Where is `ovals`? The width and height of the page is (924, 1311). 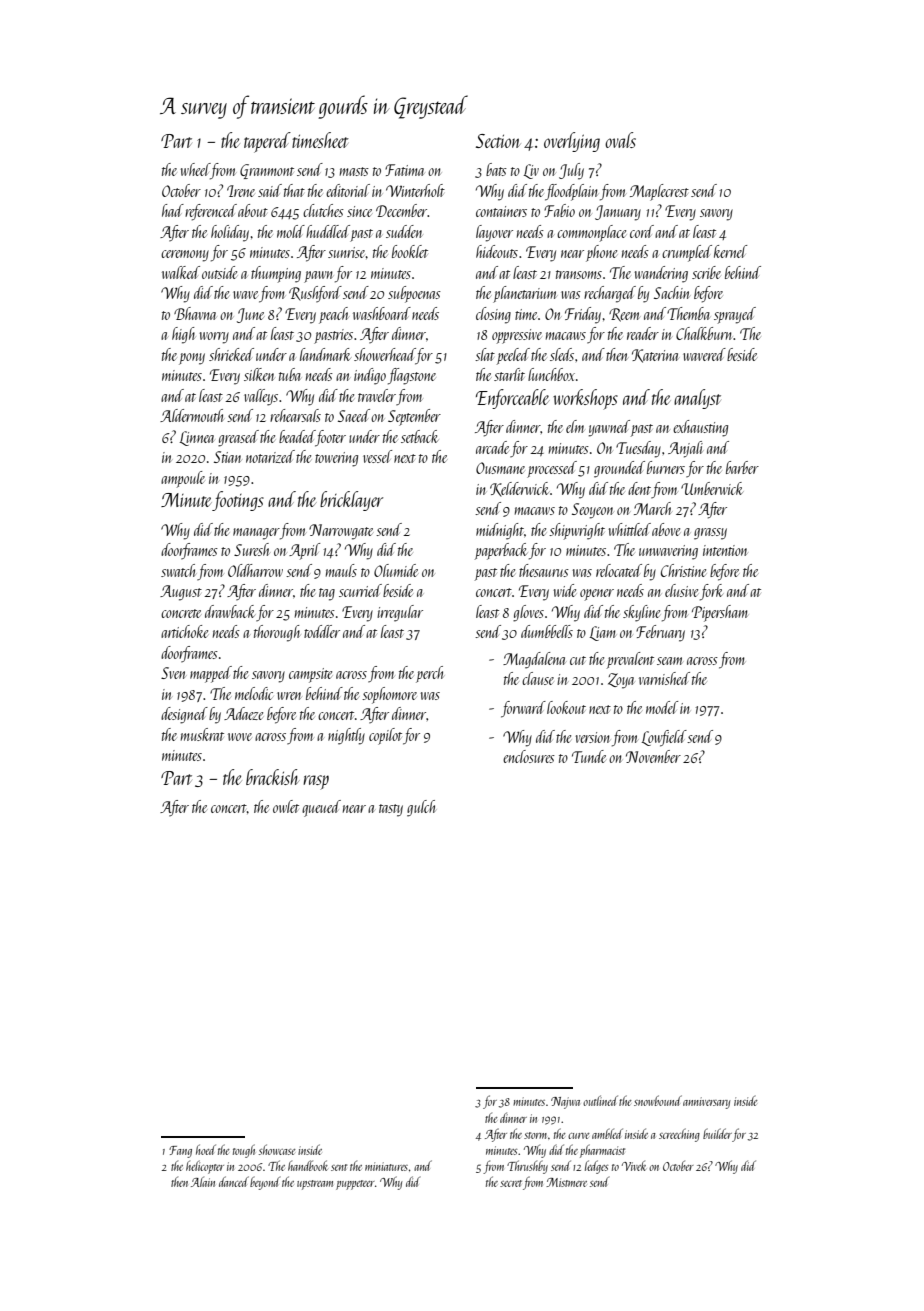 ovals is located at coordinates (620, 140).
